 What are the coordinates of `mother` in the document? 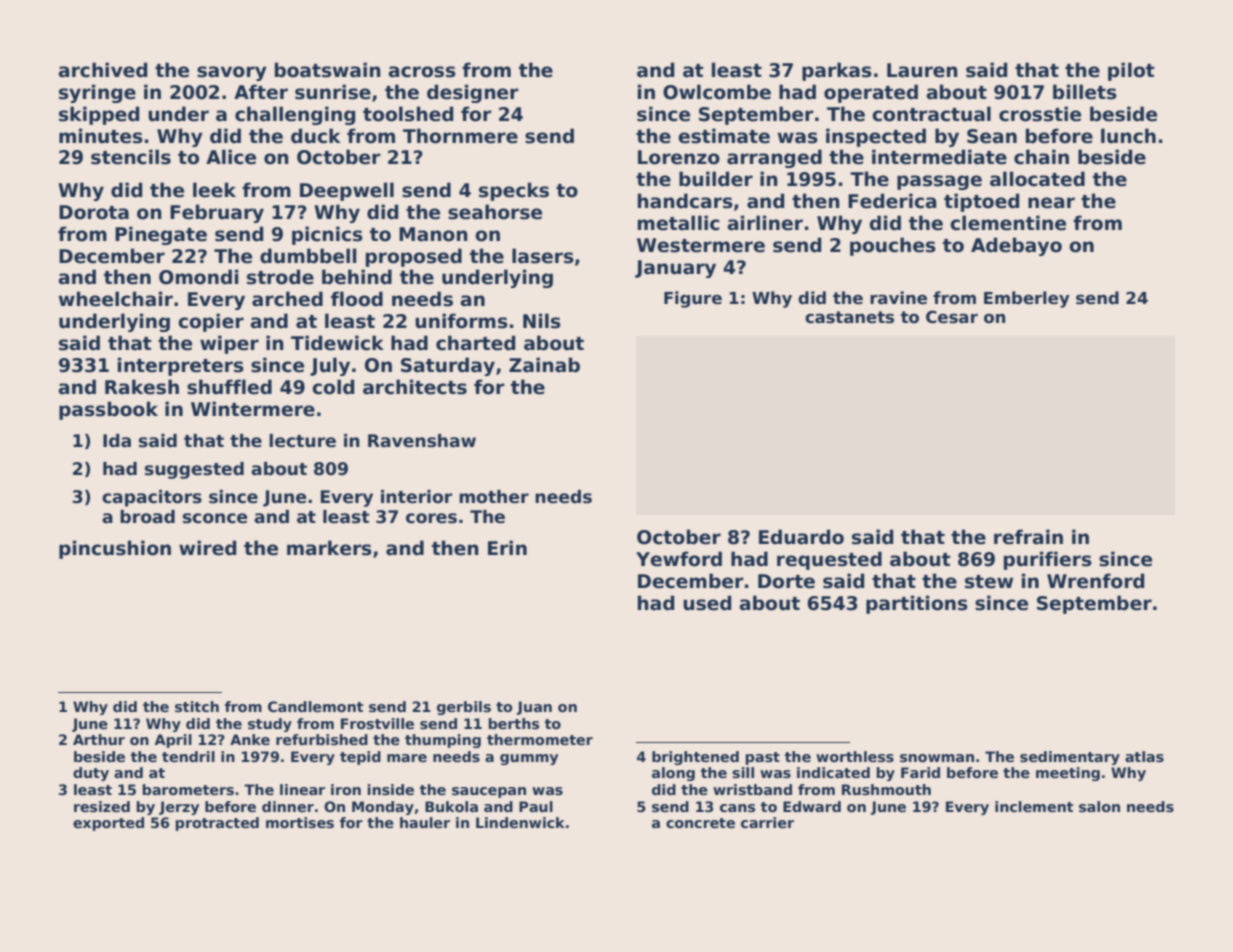 It's located at (494, 497).
